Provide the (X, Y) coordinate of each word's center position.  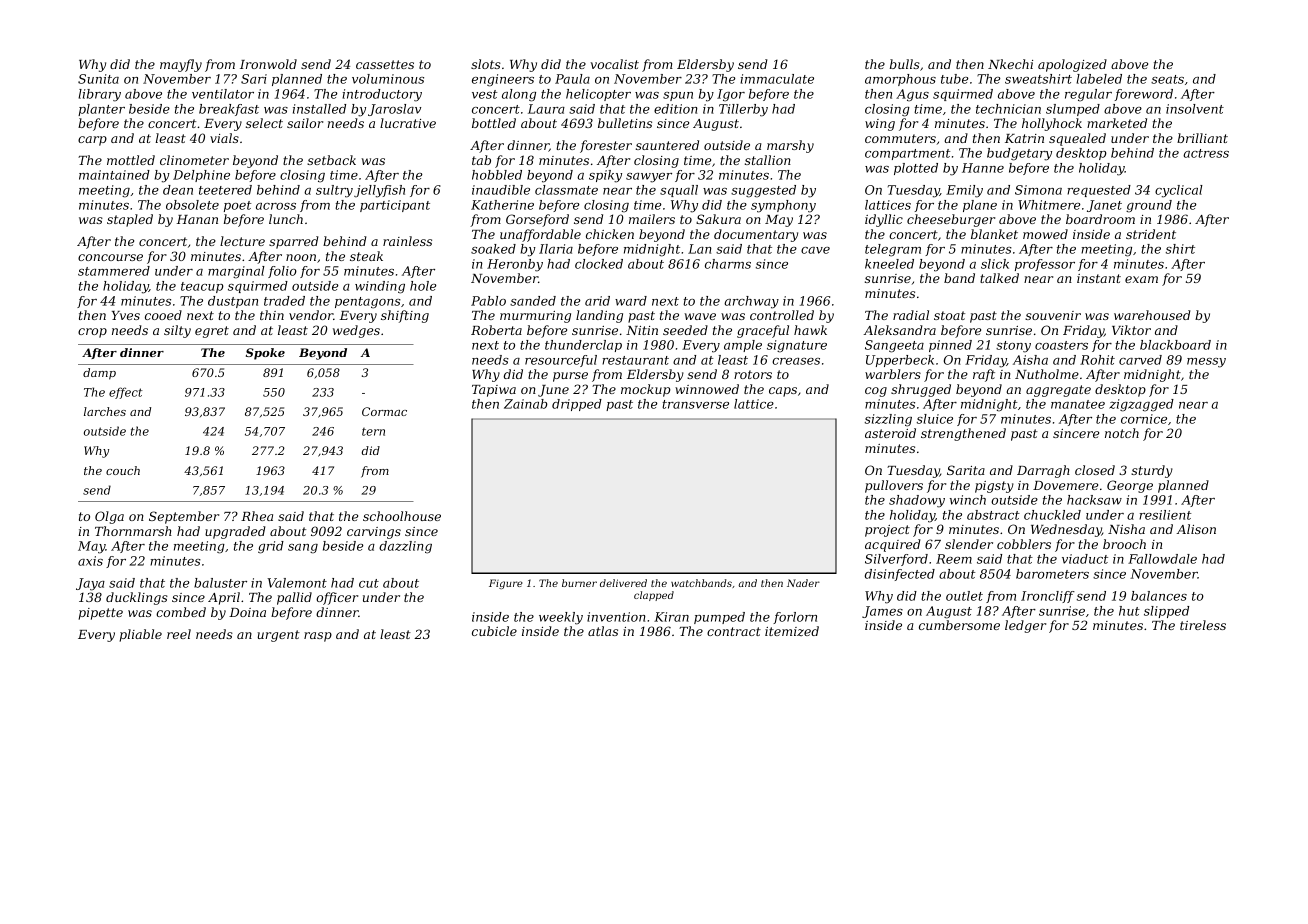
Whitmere (1049, 205)
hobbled (497, 175)
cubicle (494, 631)
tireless (1203, 625)
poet (237, 206)
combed (181, 612)
